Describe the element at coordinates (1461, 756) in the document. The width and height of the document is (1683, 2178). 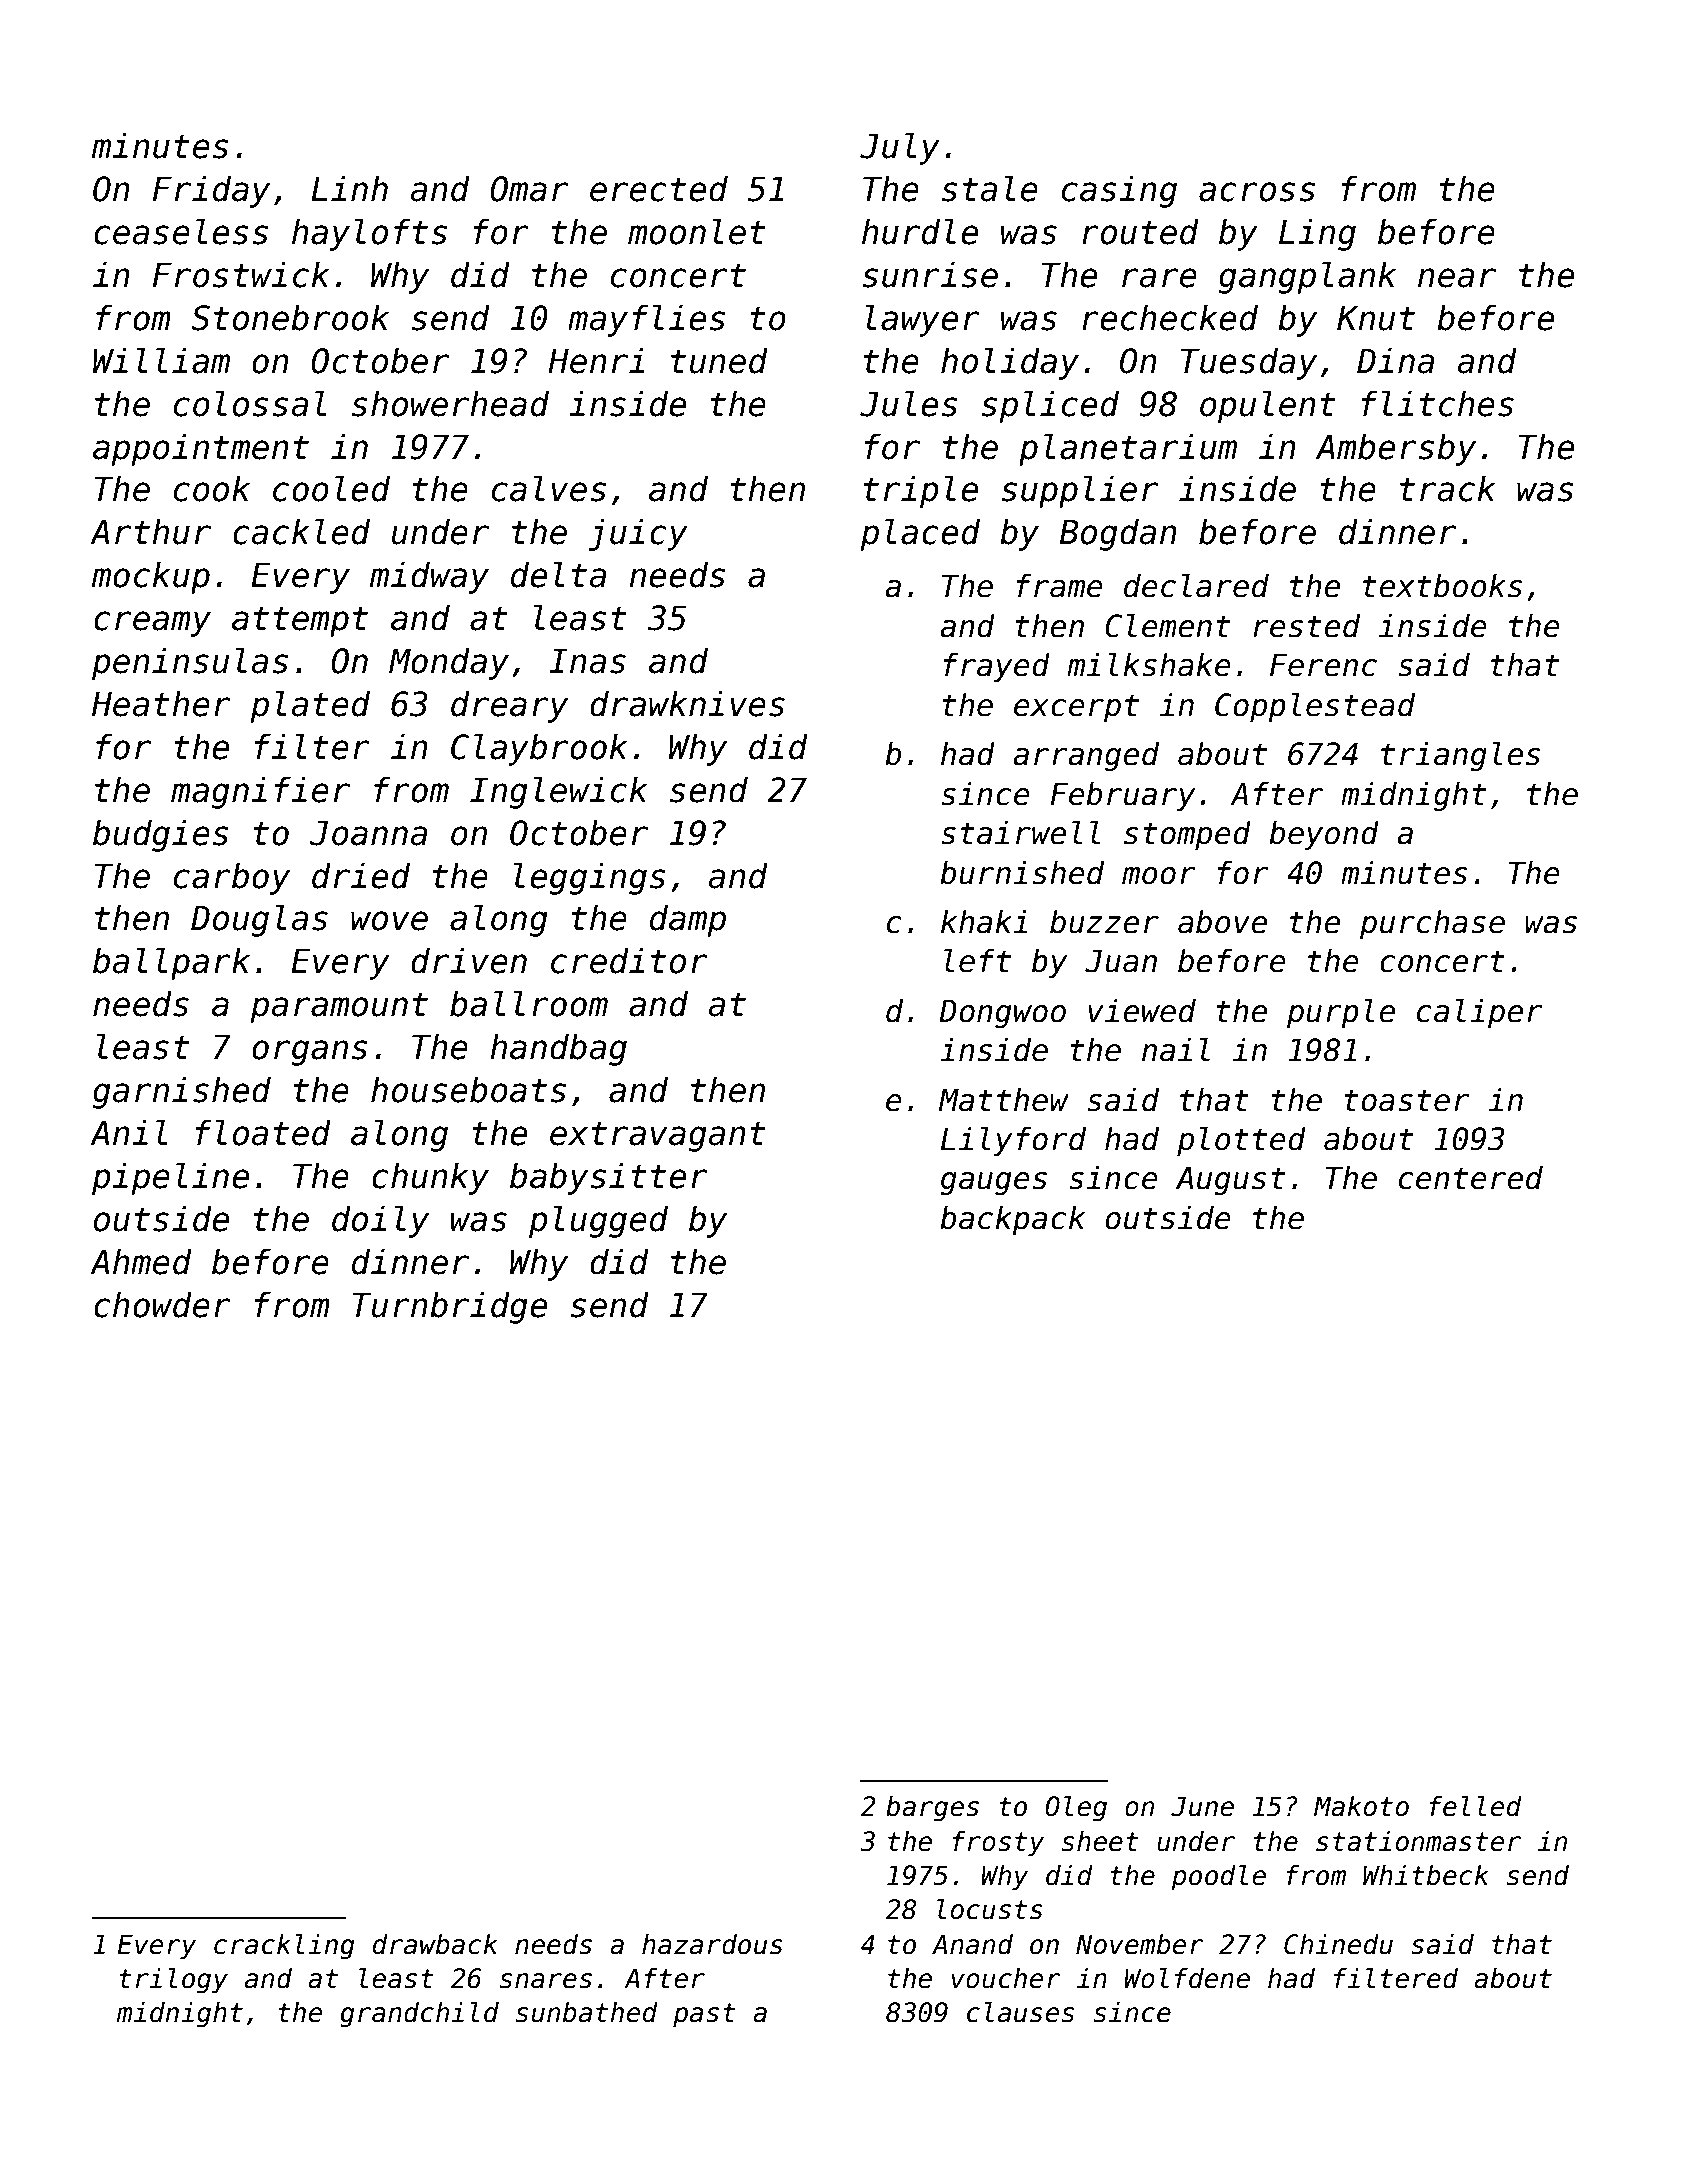
I see `triangles` at that location.
